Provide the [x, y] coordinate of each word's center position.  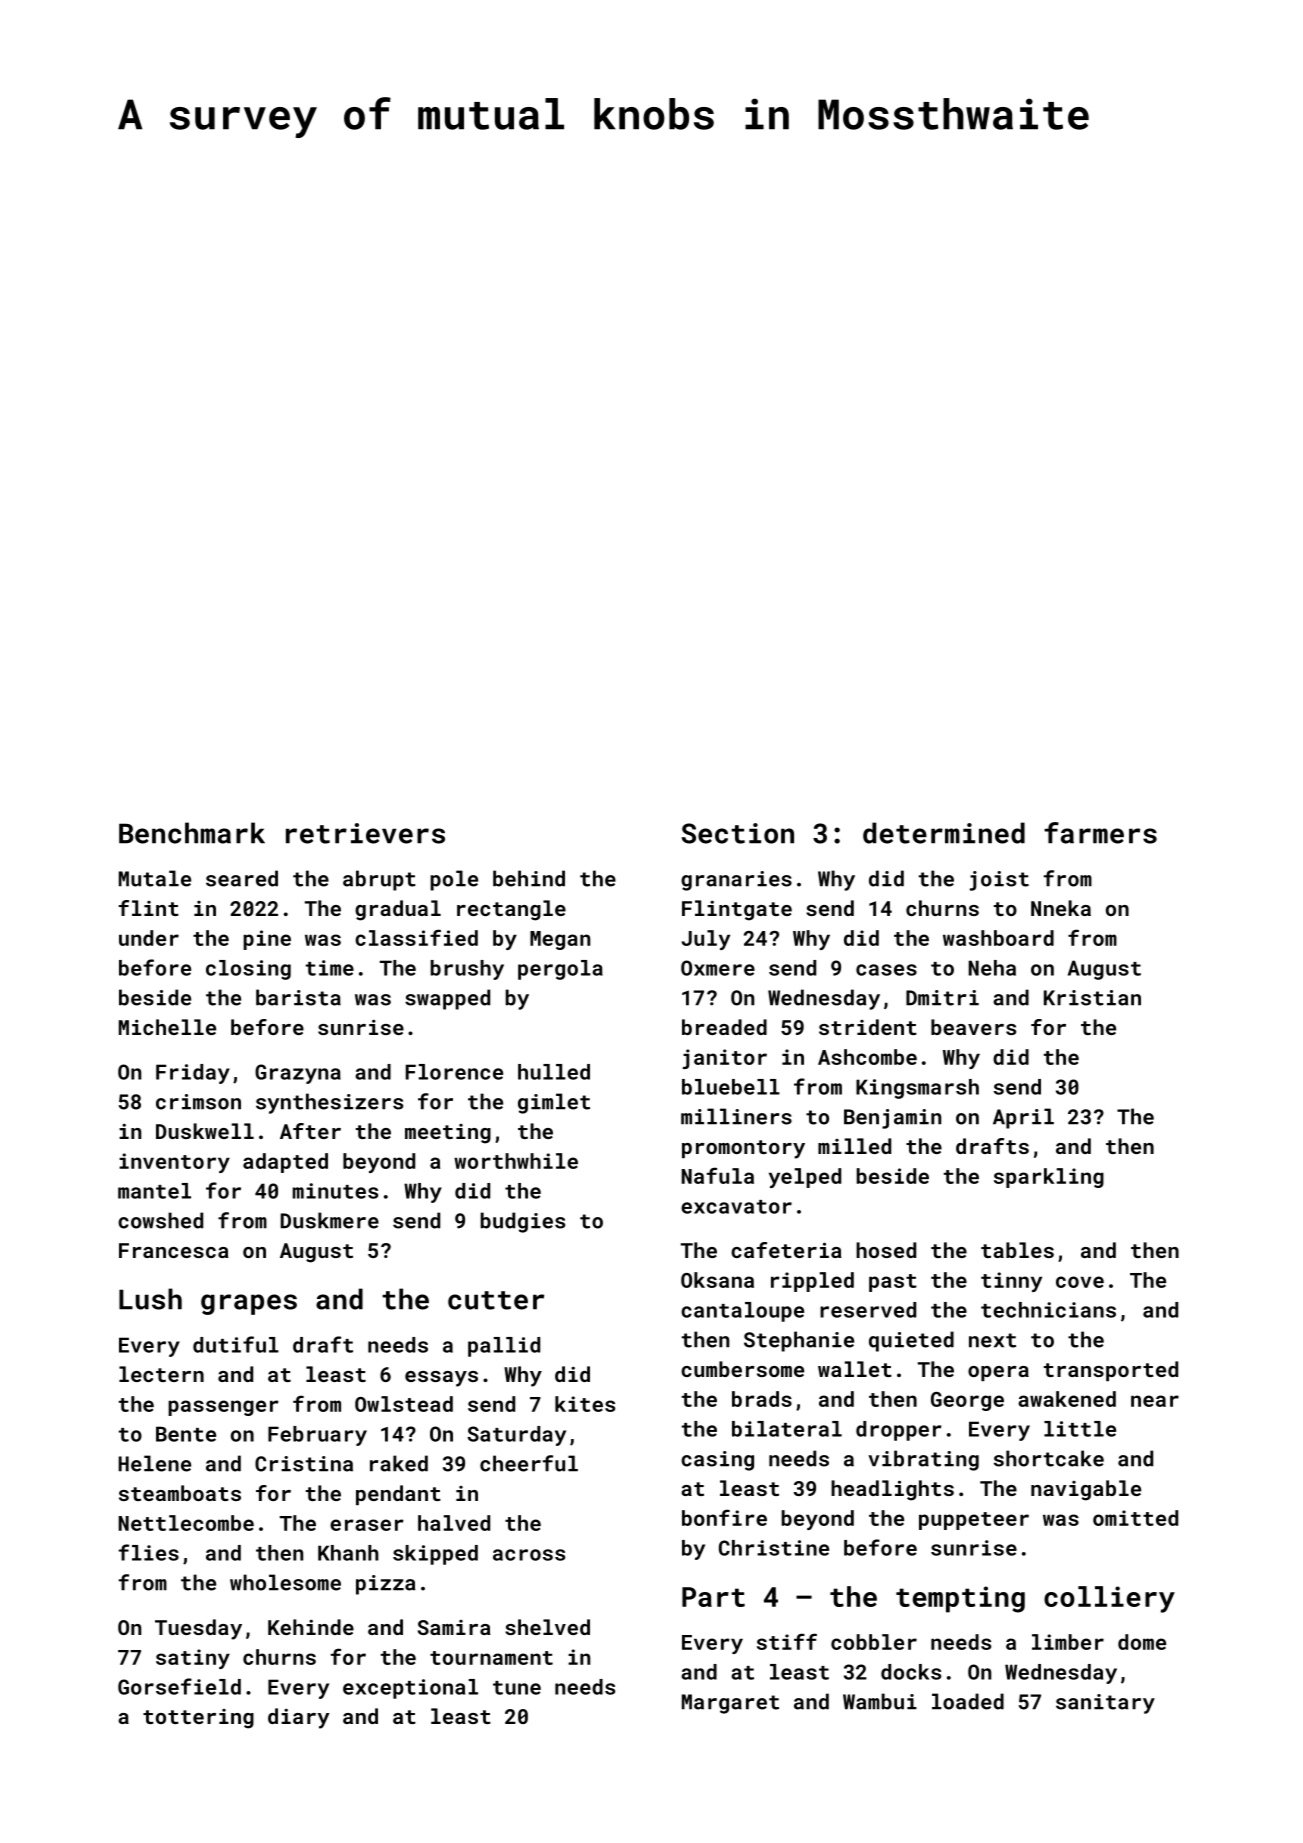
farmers [1100, 833]
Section [738, 833]
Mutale [155, 878]
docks [911, 1672]
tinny [1011, 1282]
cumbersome [742, 1369]
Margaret [730, 1704]
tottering [198, 1719]
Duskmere [330, 1220]
